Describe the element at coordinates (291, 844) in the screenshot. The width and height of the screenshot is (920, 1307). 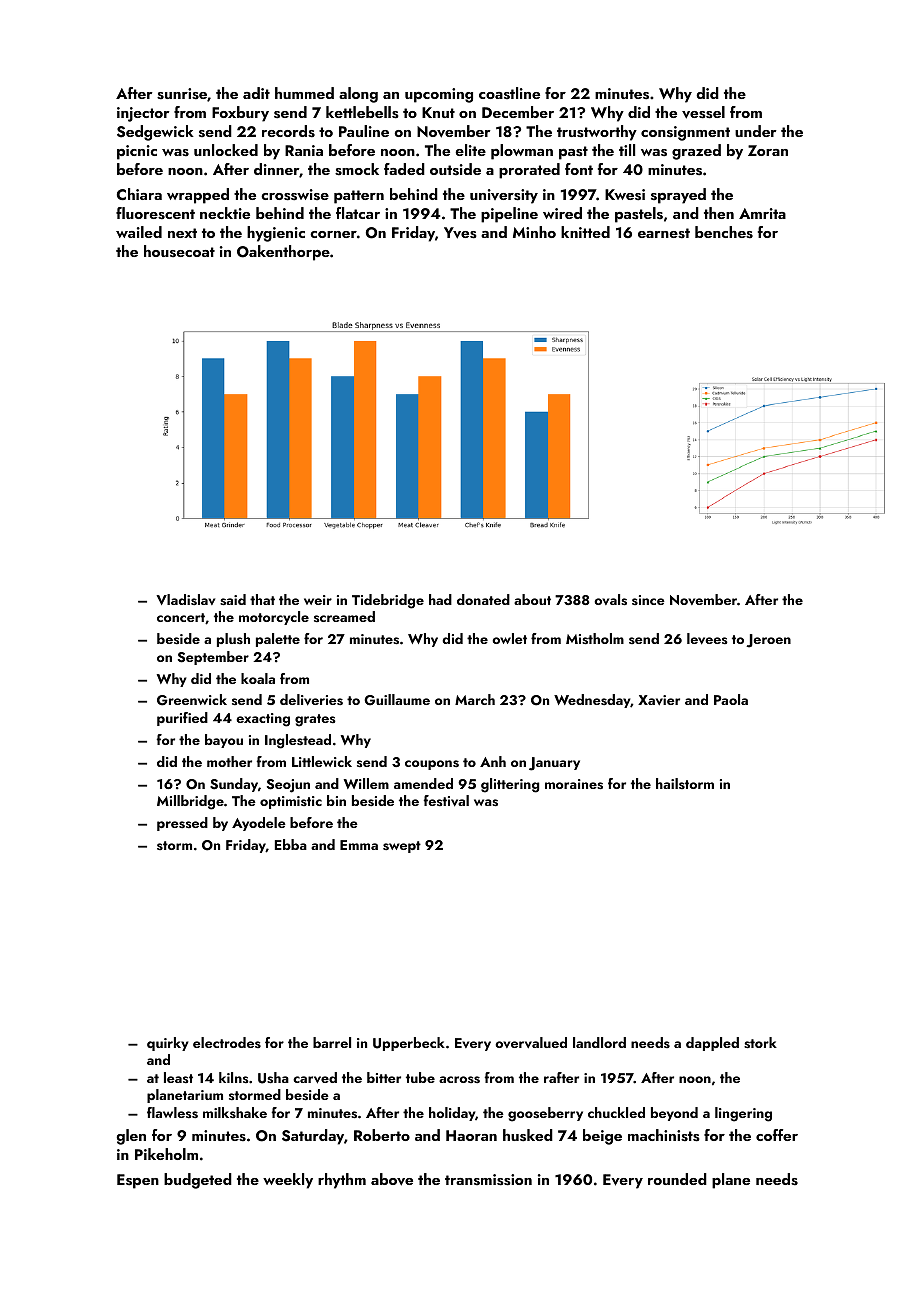
I see `Ebba` at that location.
